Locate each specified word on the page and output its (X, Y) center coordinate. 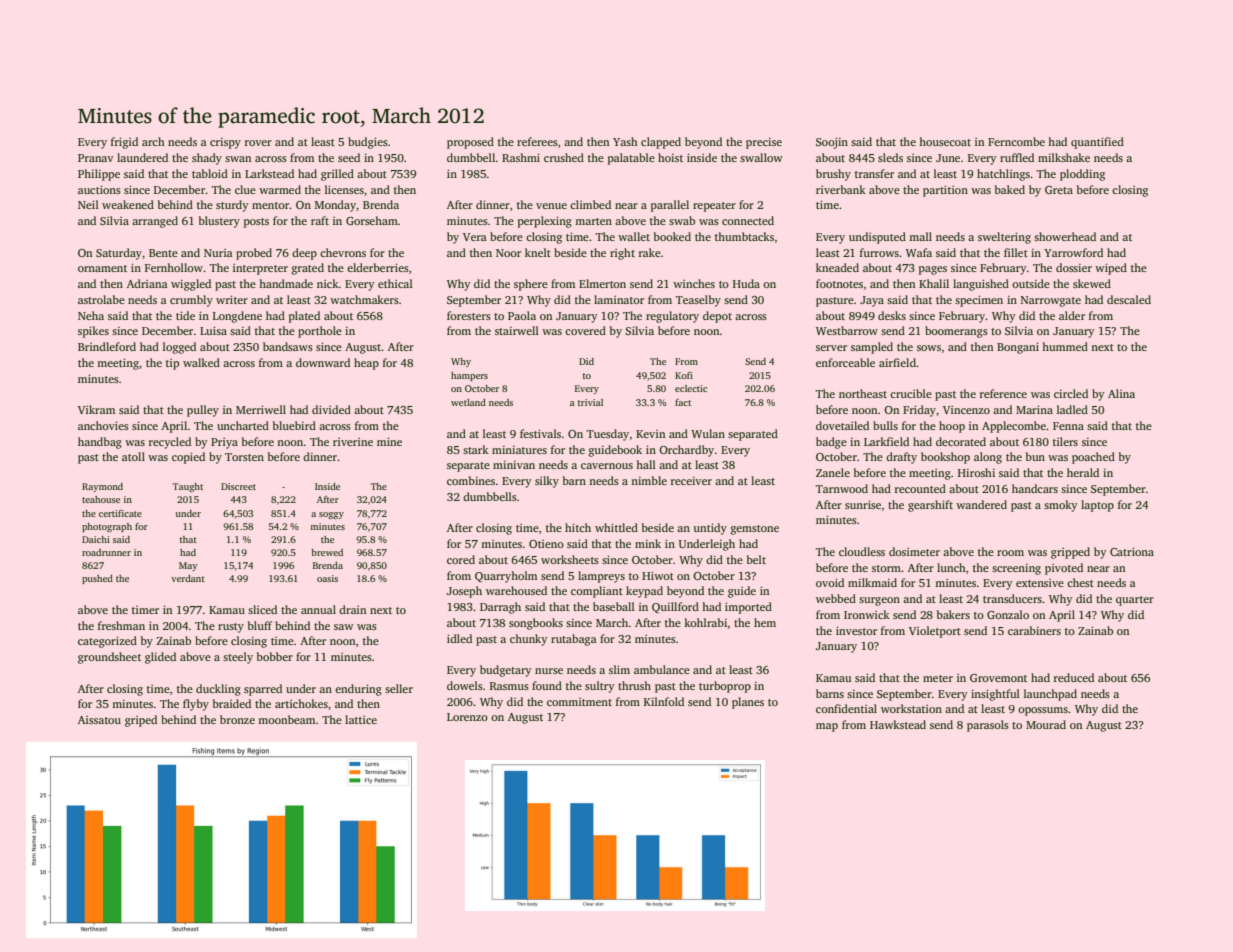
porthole (320, 332)
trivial (590, 402)
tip (172, 364)
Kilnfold (664, 701)
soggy (331, 515)
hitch (578, 527)
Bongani (1018, 348)
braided (232, 703)
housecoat (945, 141)
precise (764, 143)
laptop (1097, 506)
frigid (124, 143)
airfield (897, 362)
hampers (469, 376)
